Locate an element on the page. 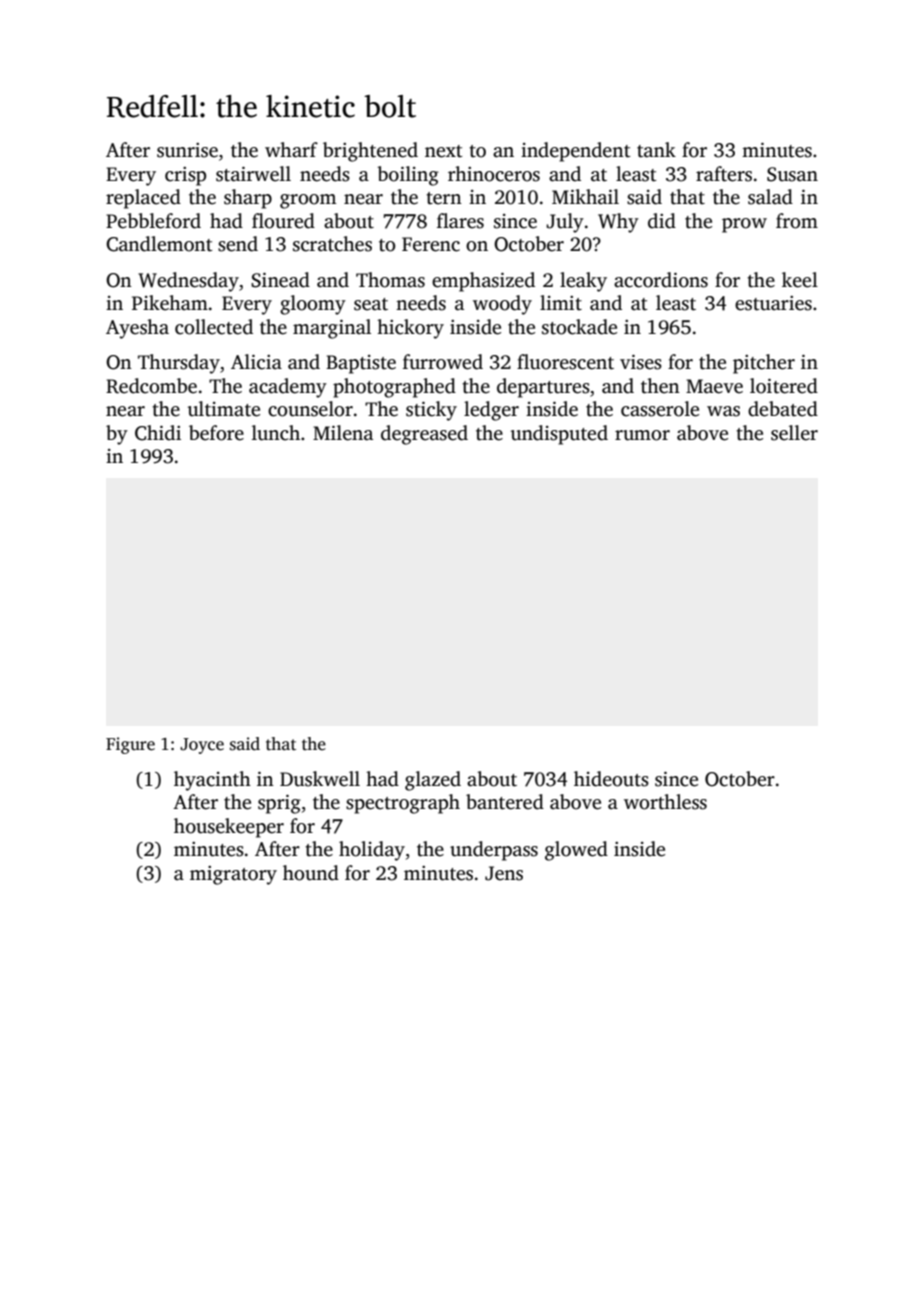  hound is located at coordinates (311, 873).
